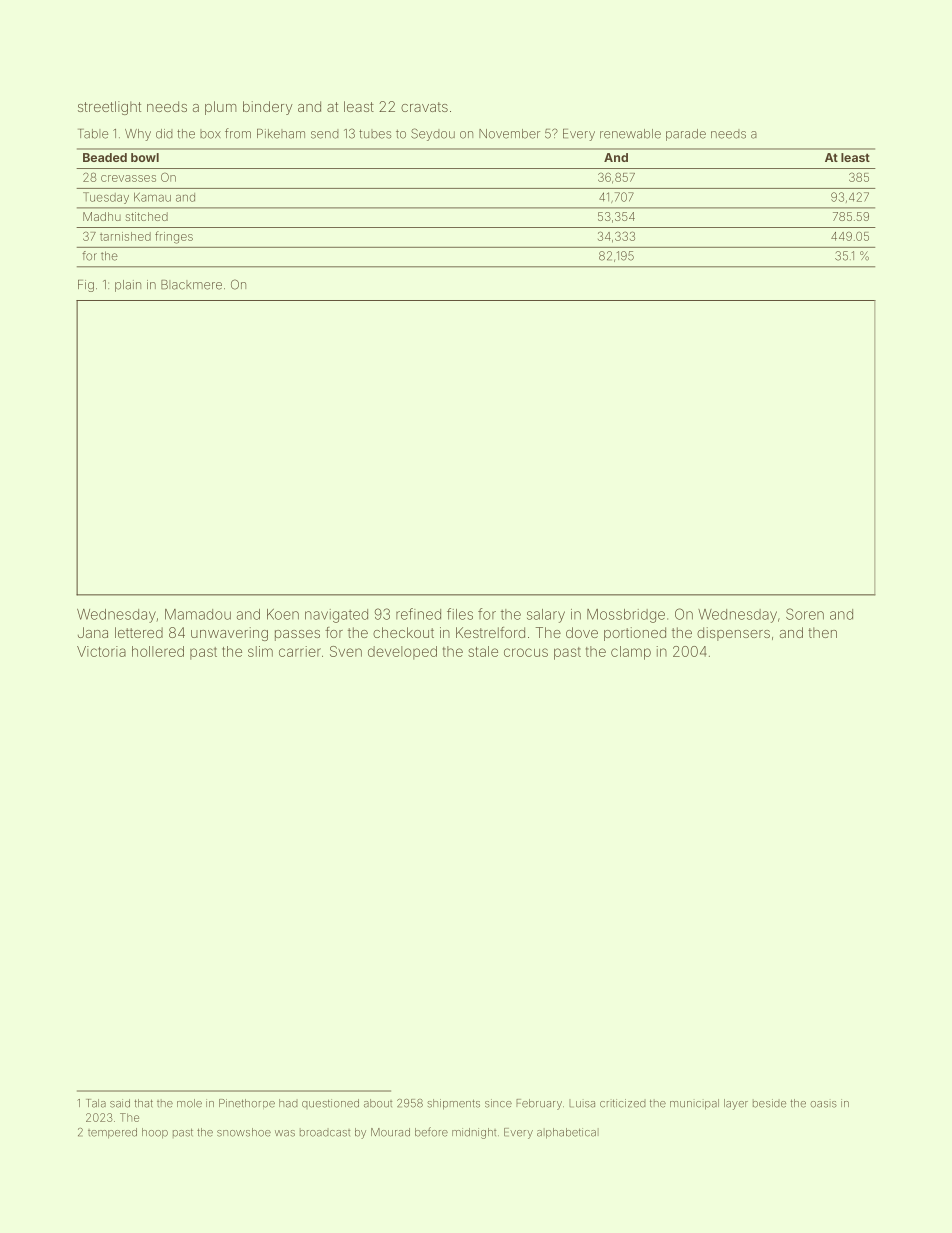 The image size is (952, 1233). I want to click on was, so click(285, 1133).
